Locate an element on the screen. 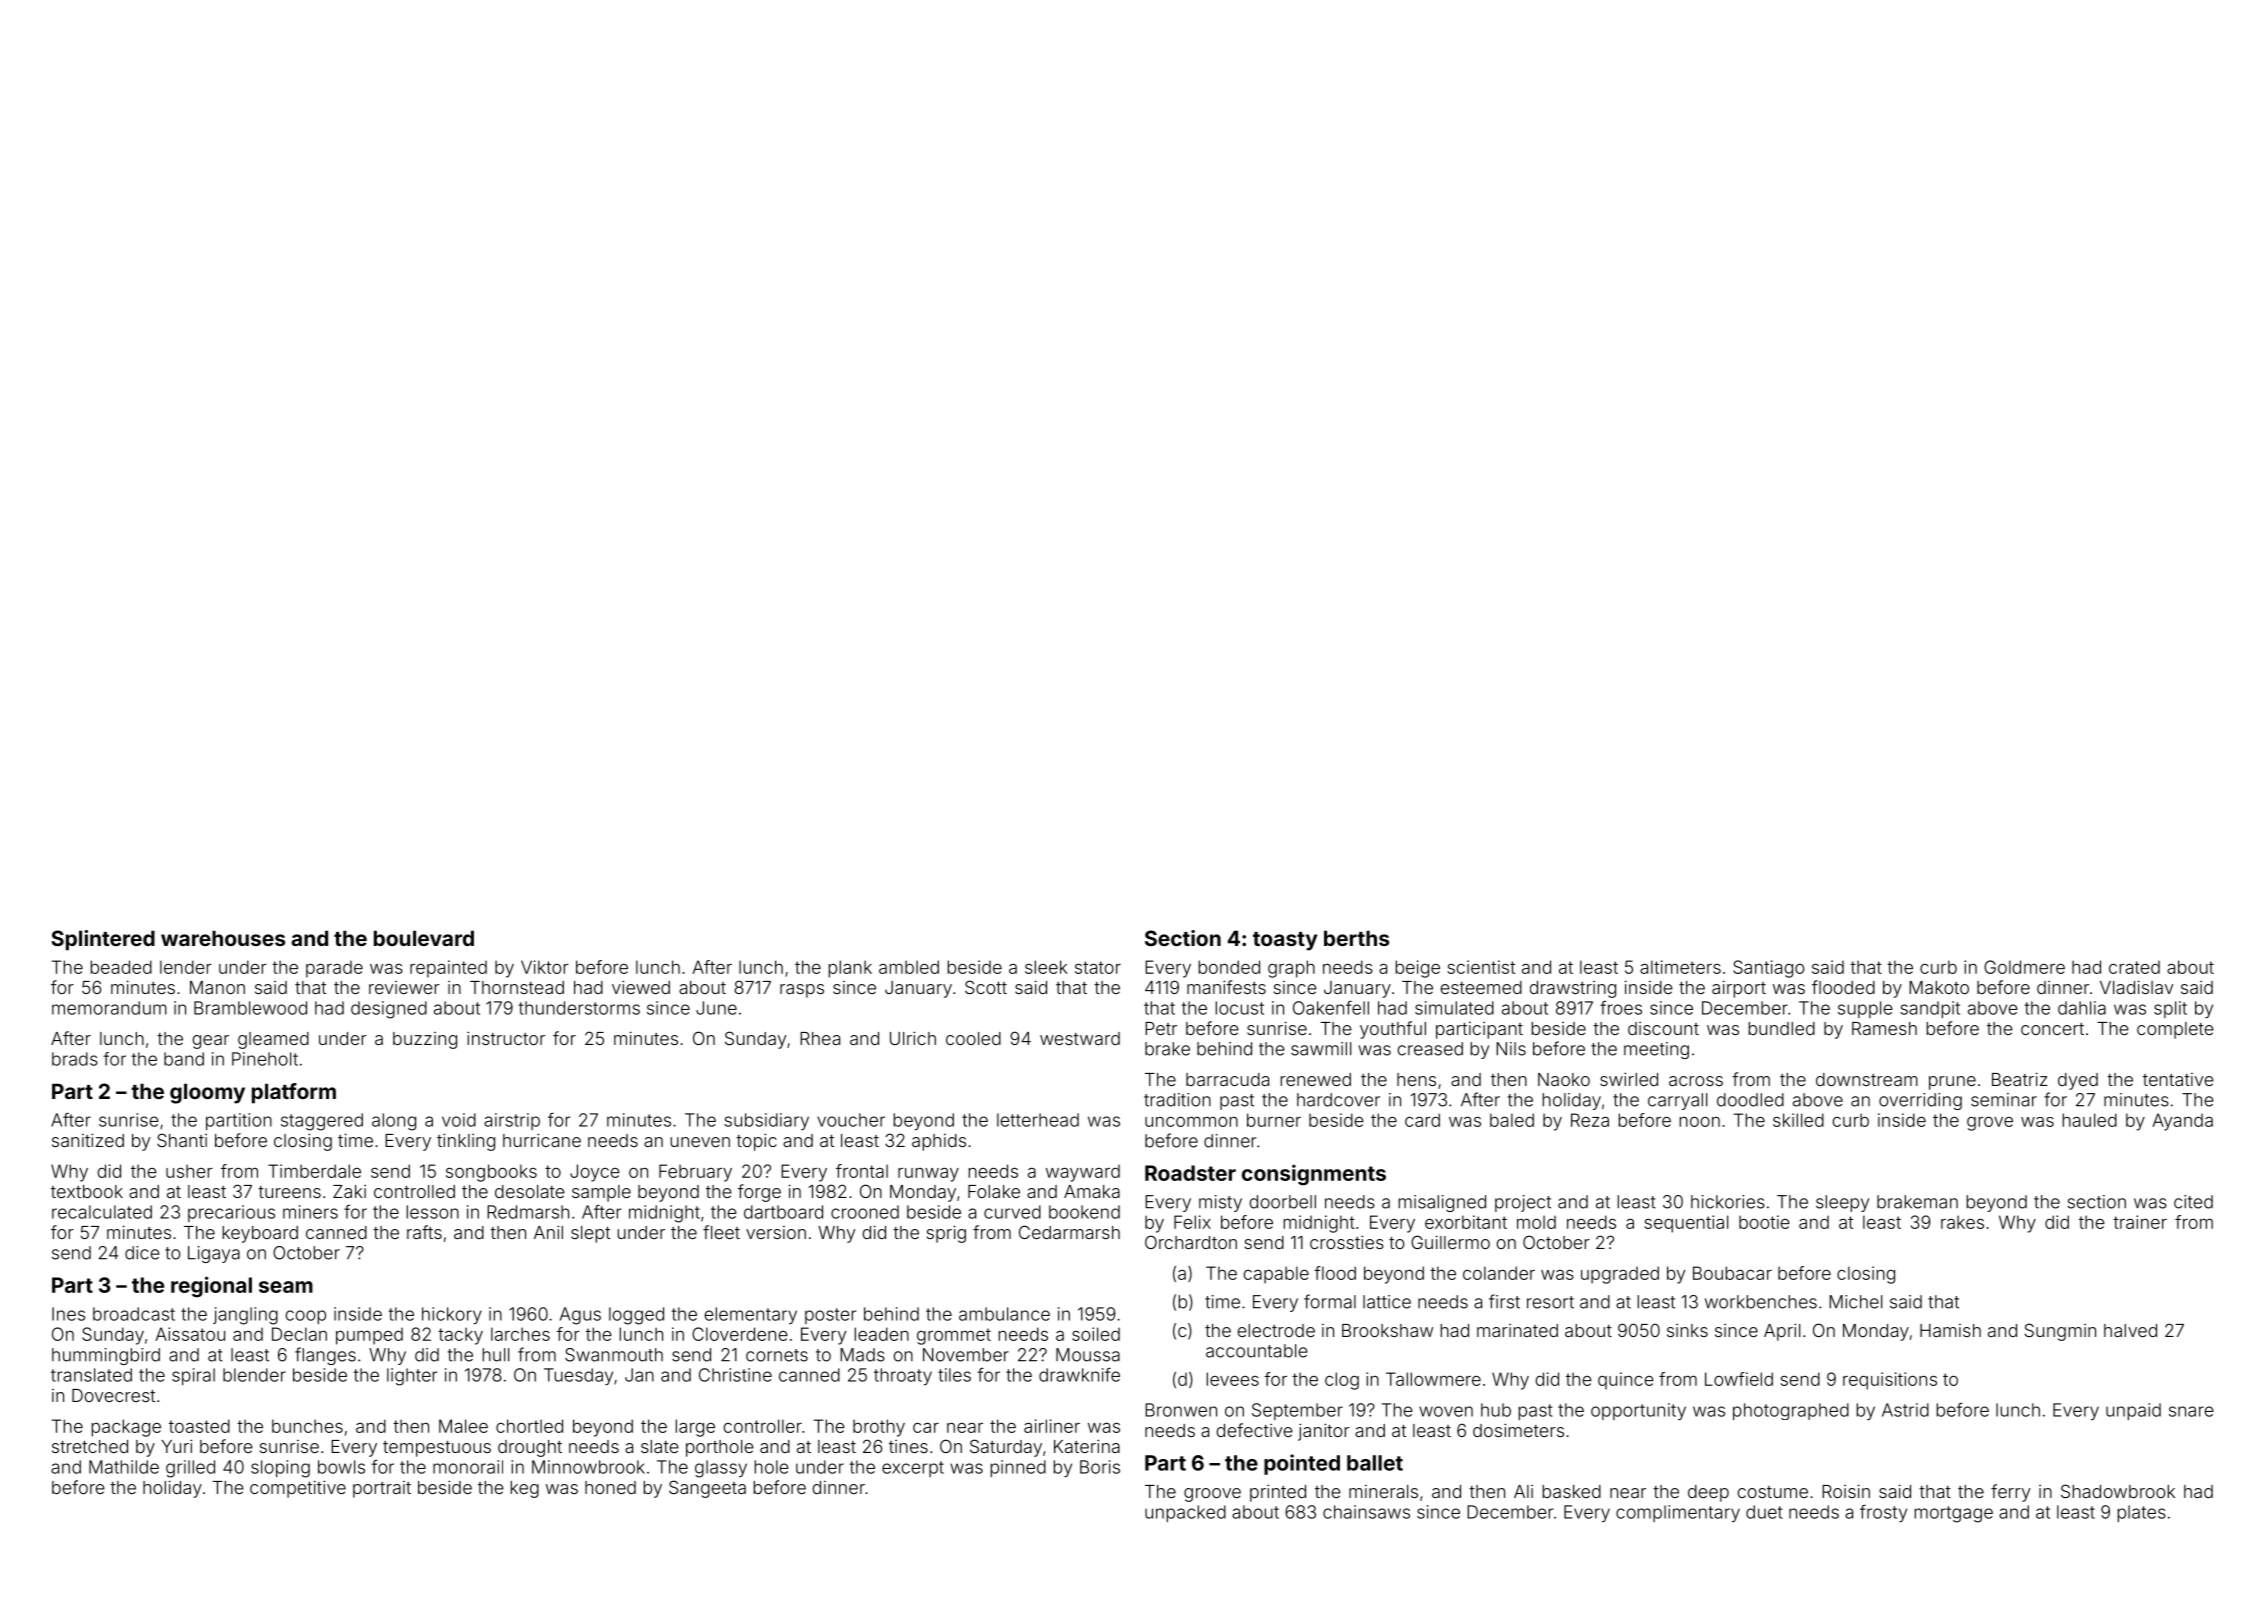 The height and width of the screenshot is (1601, 2265). berths is located at coordinates (1356, 938).
